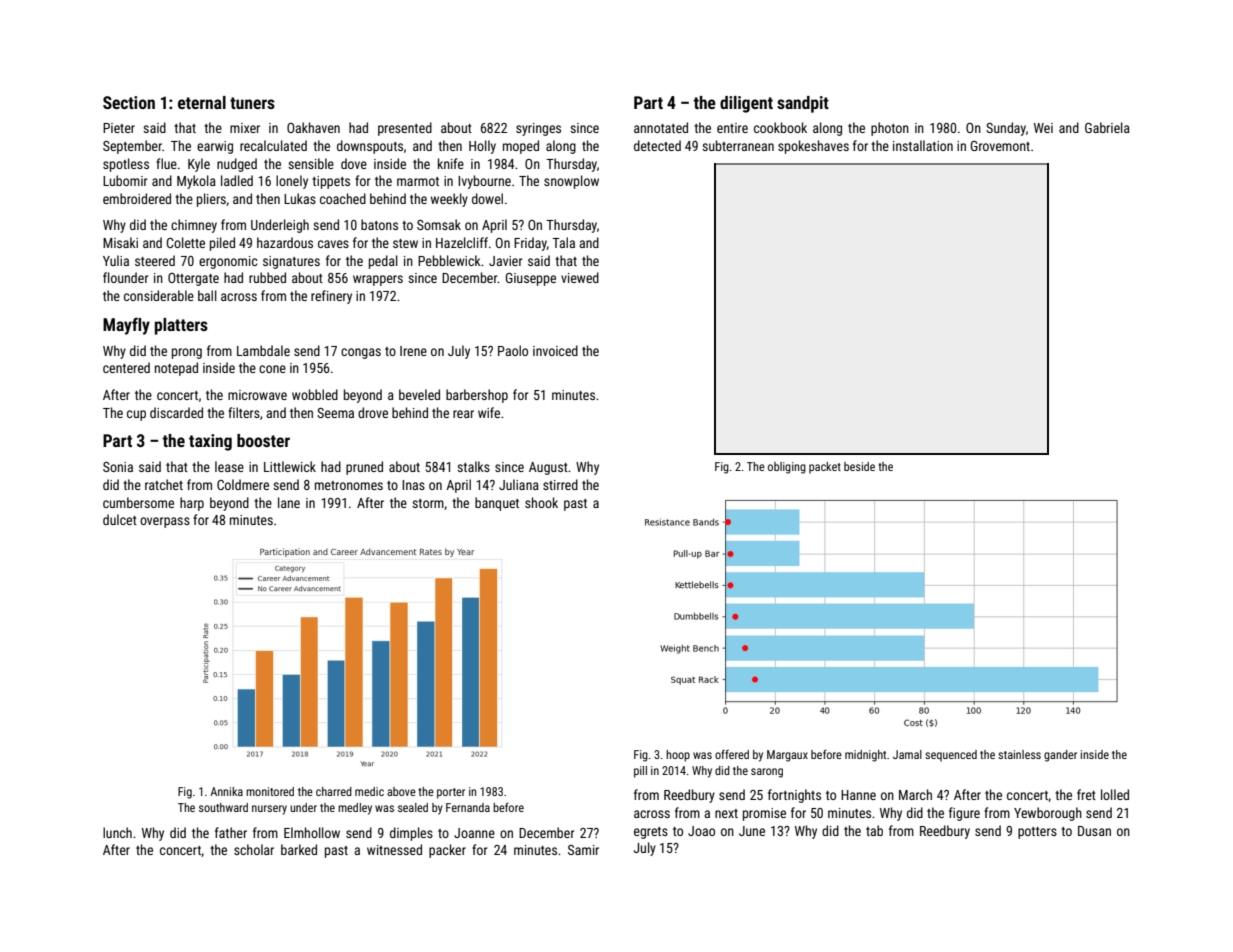 The height and width of the screenshot is (952, 1233). What do you see at coordinates (521, 147) in the screenshot?
I see `moped` at bounding box center [521, 147].
